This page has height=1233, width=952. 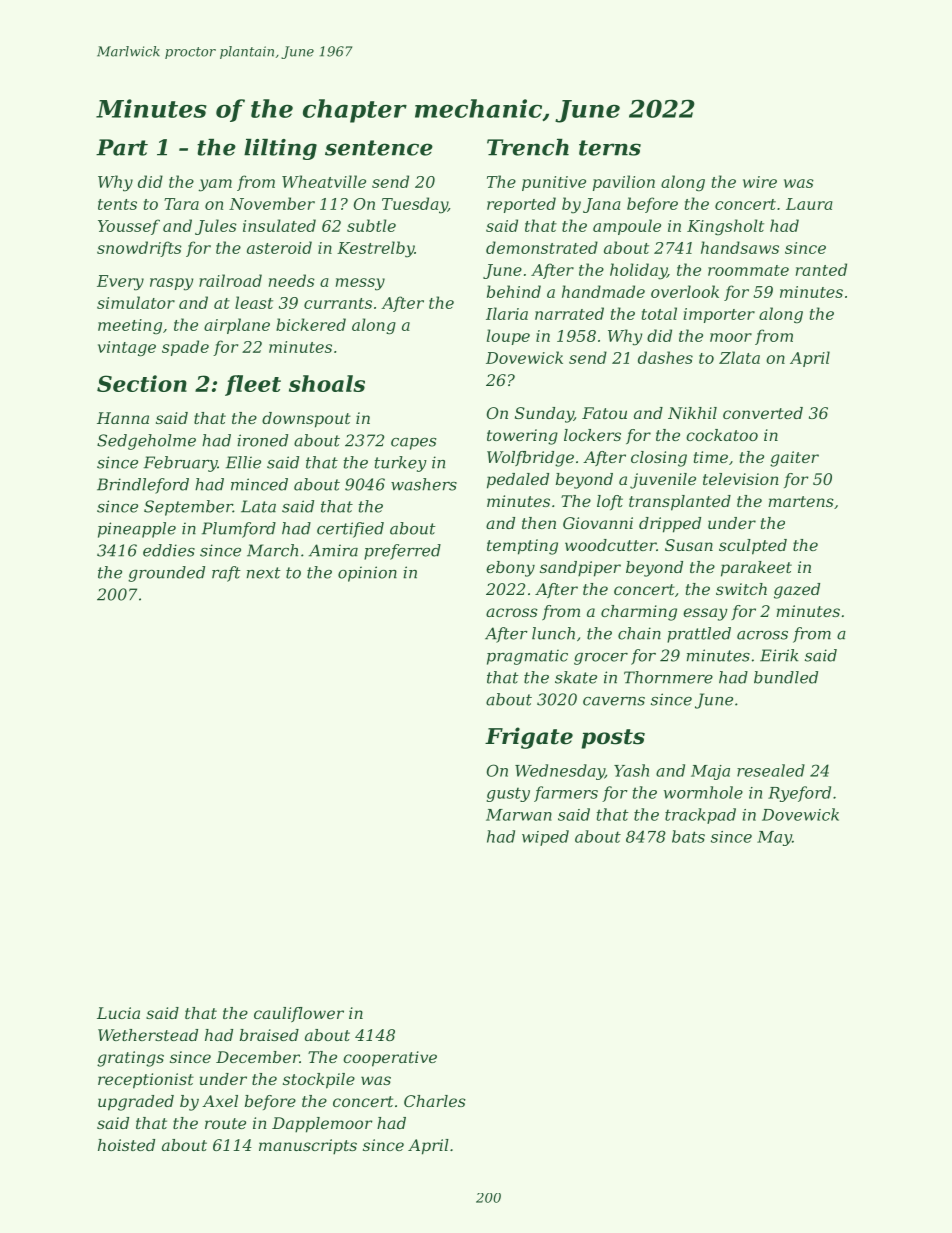 I want to click on minced, so click(x=259, y=484).
